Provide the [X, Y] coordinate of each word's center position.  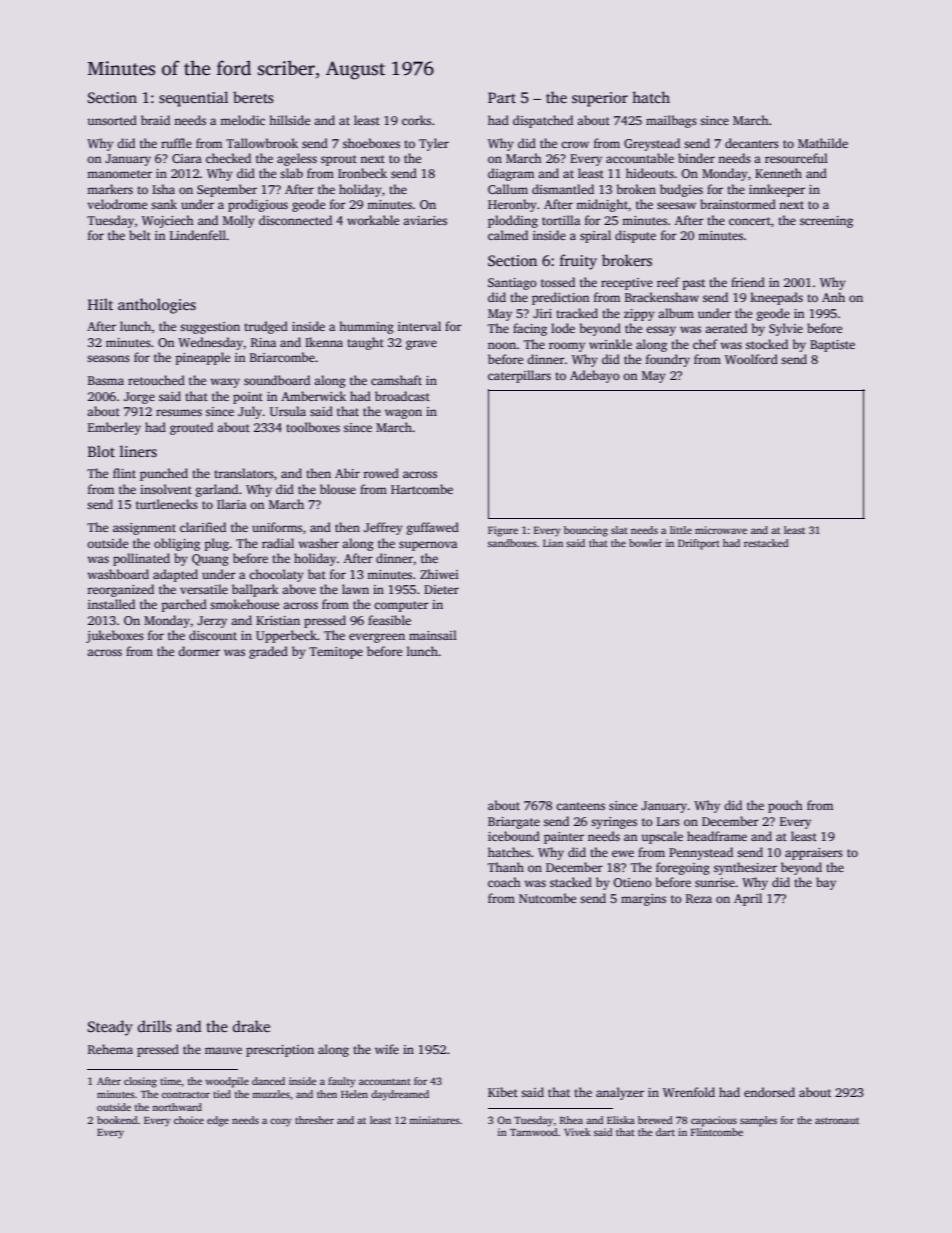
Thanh [506, 867]
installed [111, 604]
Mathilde [823, 143]
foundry [668, 360]
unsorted [112, 120]
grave [421, 345]
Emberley [114, 428]
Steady [110, 1028]
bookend [117, 1120]
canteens [580, 806]
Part [502, 97]
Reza [699, 898]
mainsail [433, 635]
